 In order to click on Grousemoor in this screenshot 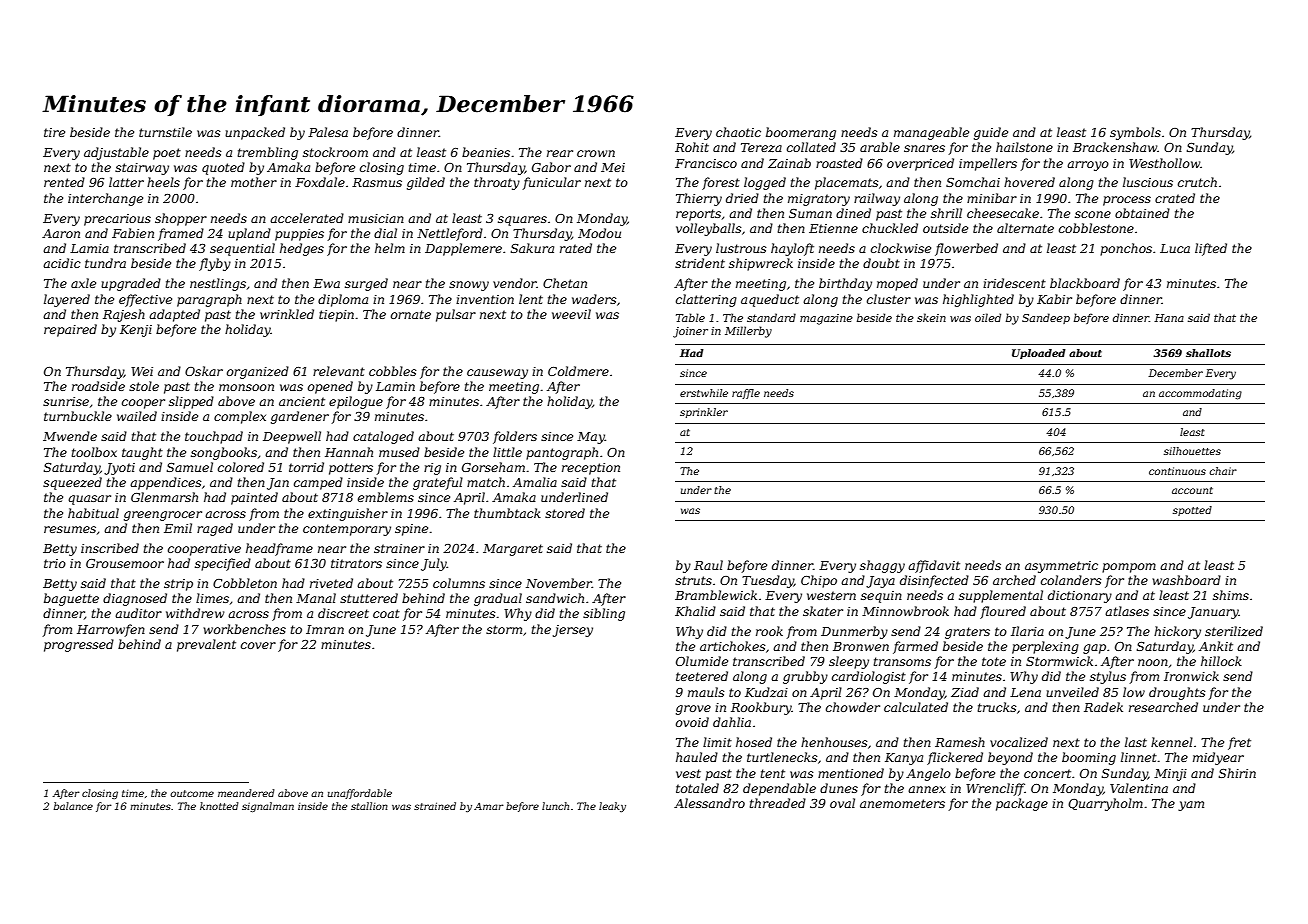, I will do `click(125, 563)`.
